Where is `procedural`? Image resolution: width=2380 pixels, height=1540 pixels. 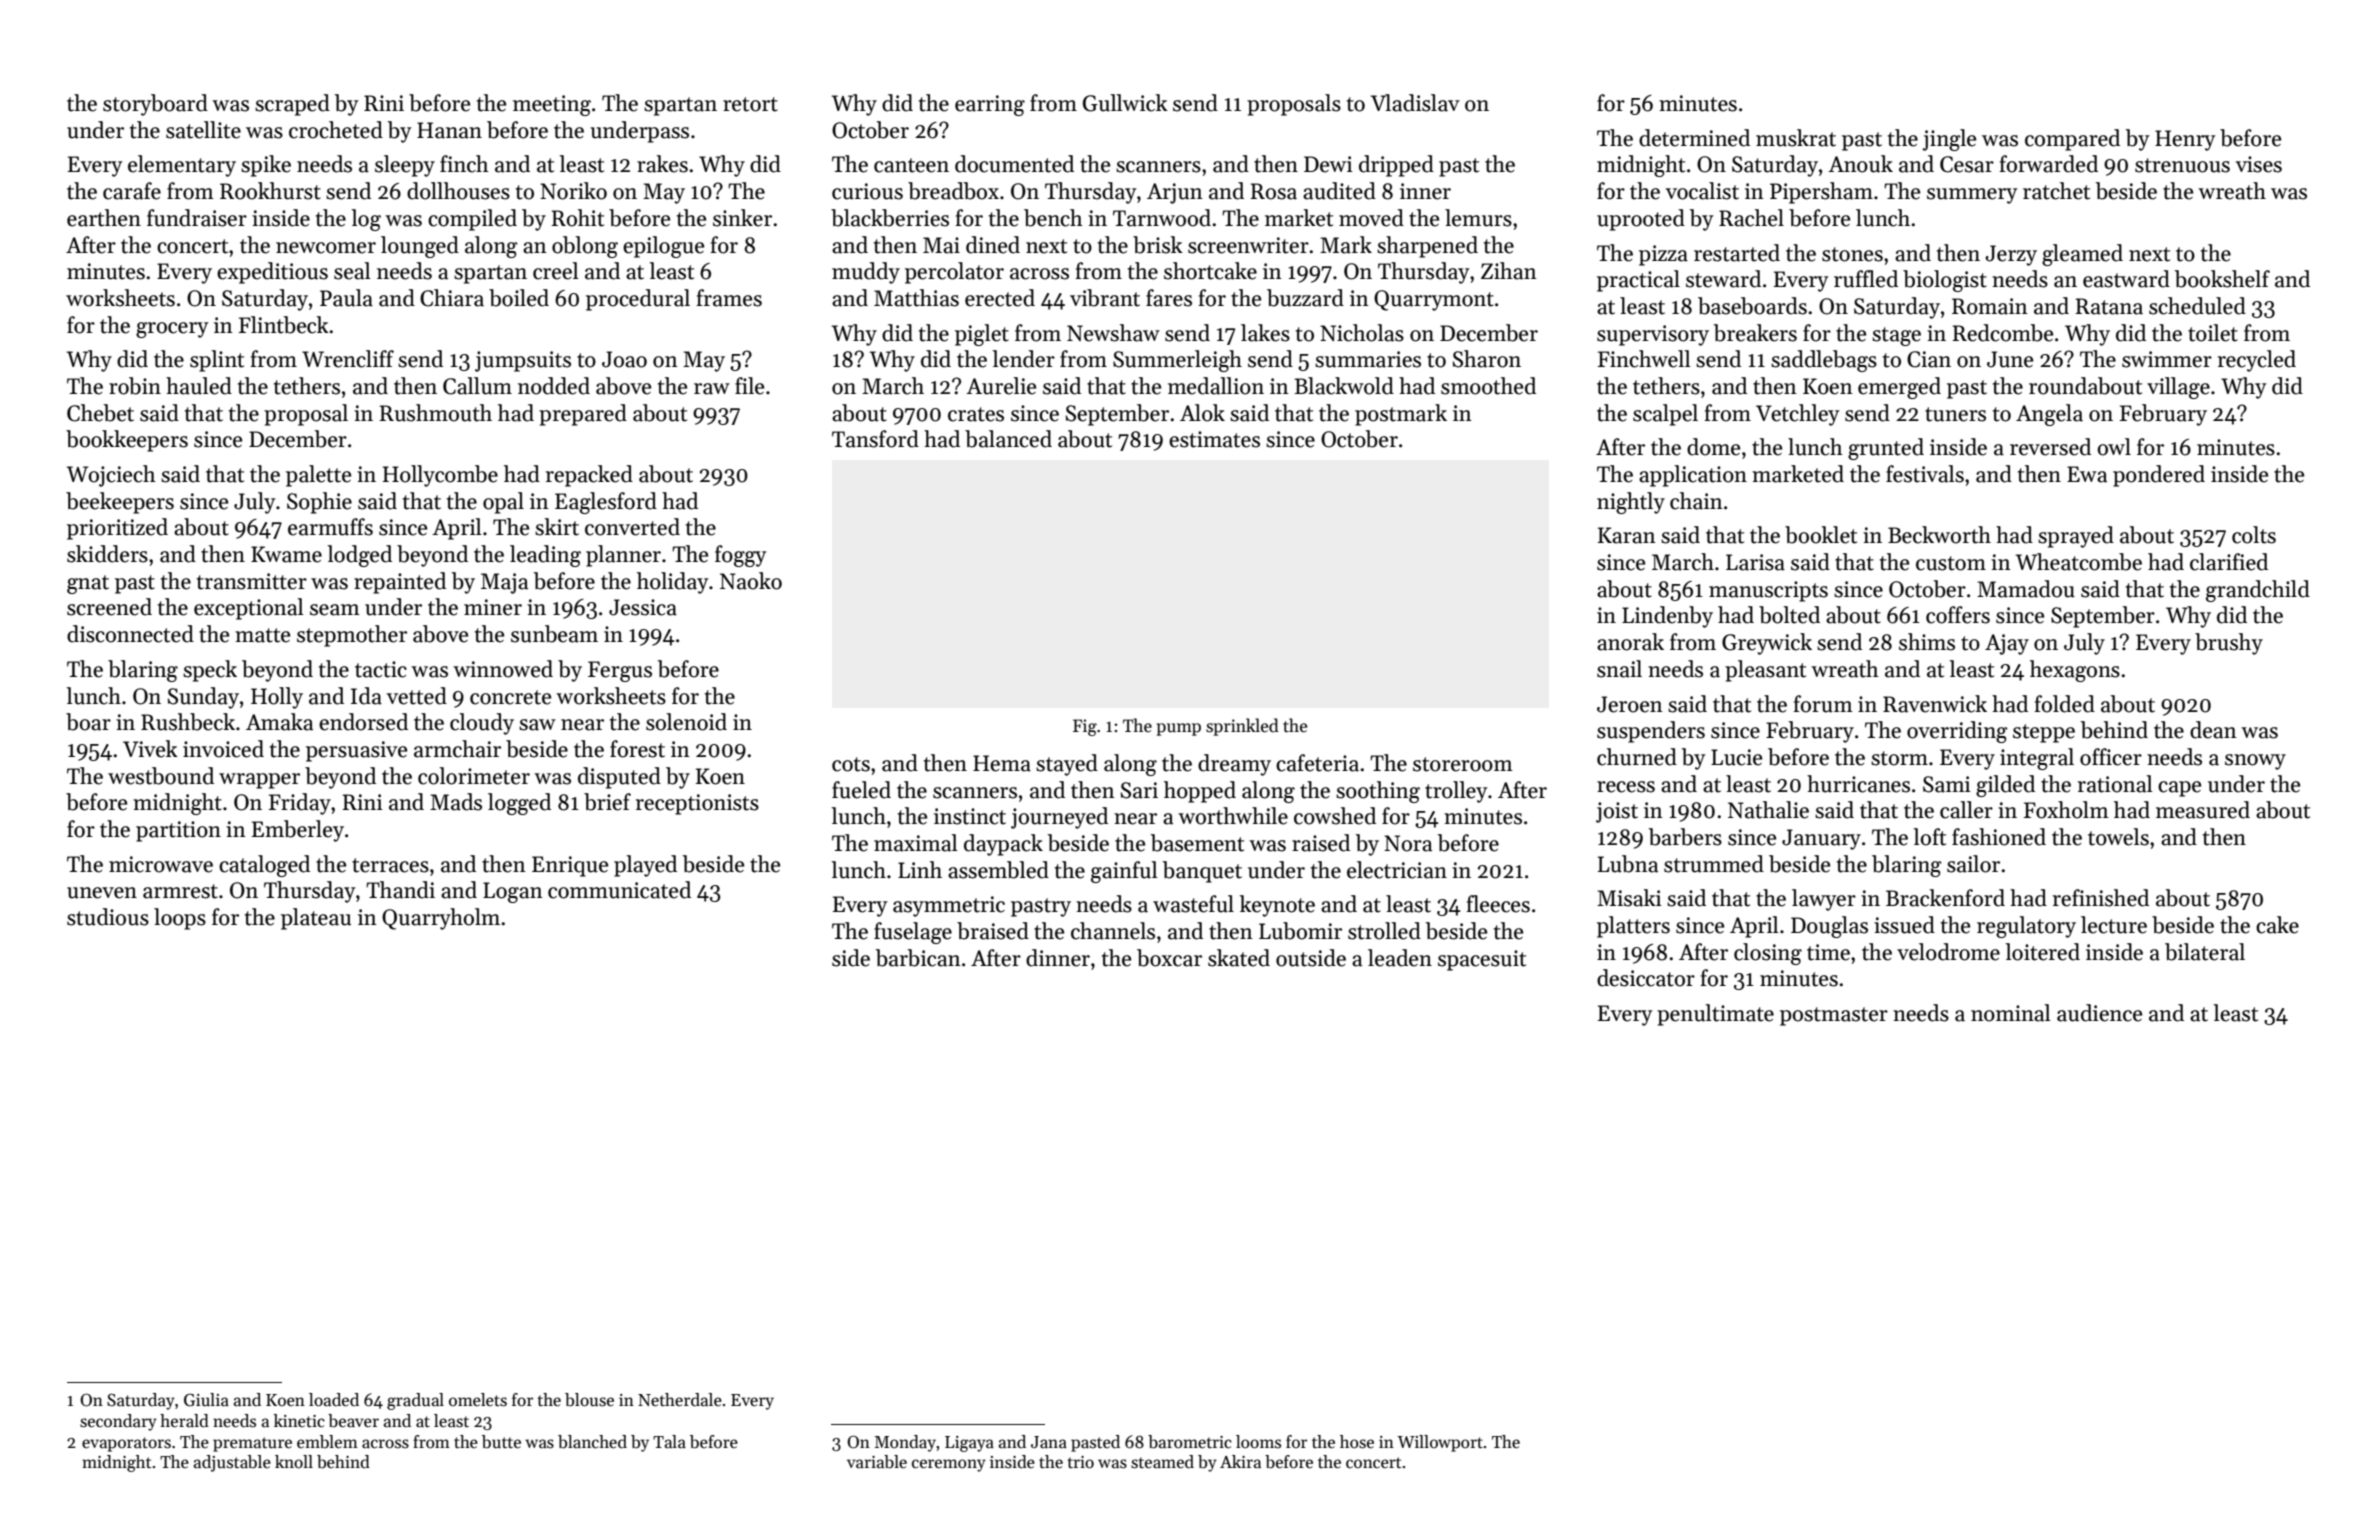 procedural is located at coordinates (638, 300).
